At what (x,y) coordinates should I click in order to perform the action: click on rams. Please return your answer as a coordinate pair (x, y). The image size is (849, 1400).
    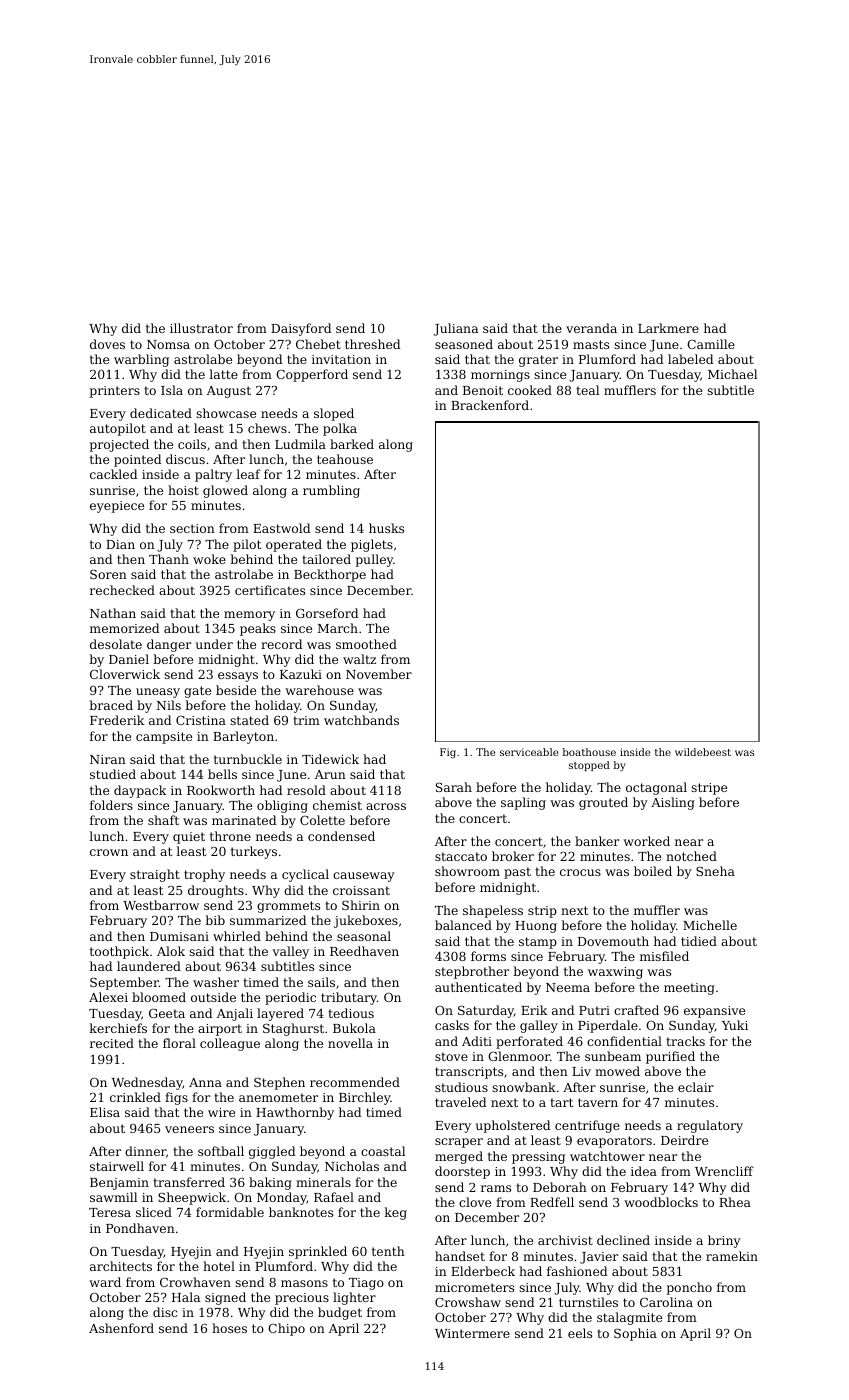
    Looking at the image, I should click on (496, 1188).
